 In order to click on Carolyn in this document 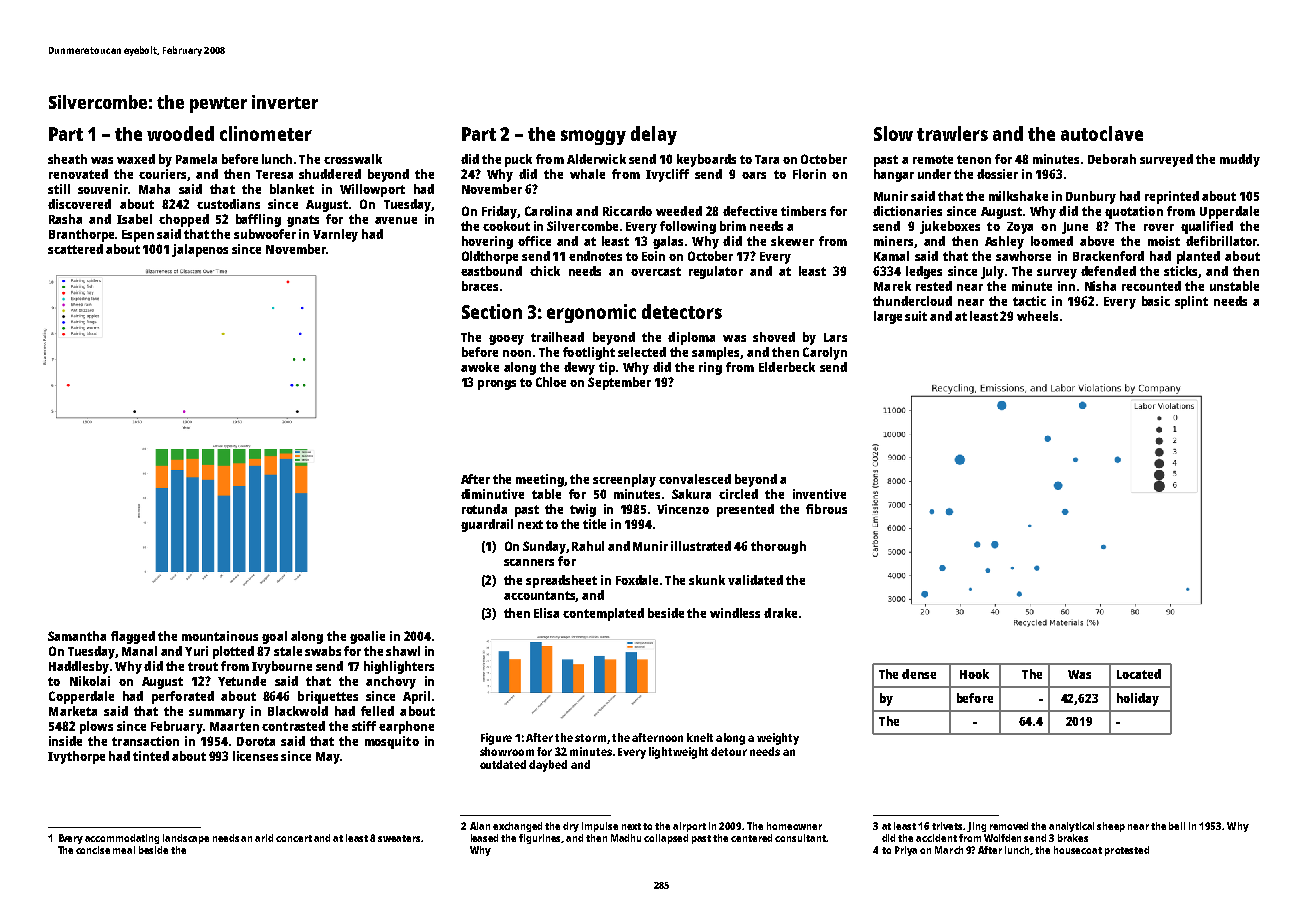, I will do `click(825, 353)`.
